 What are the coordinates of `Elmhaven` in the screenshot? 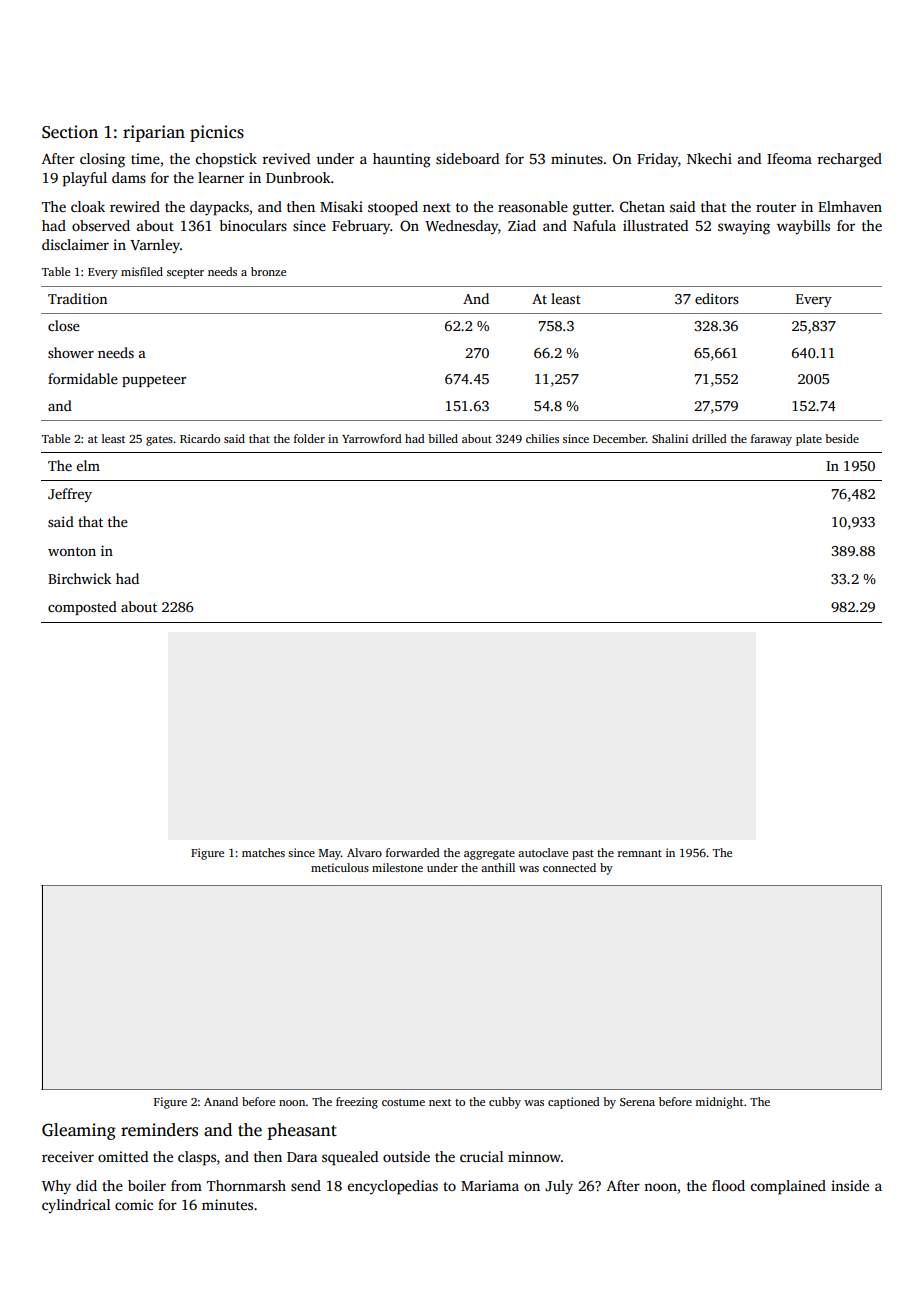 It's located at (850, 206).
